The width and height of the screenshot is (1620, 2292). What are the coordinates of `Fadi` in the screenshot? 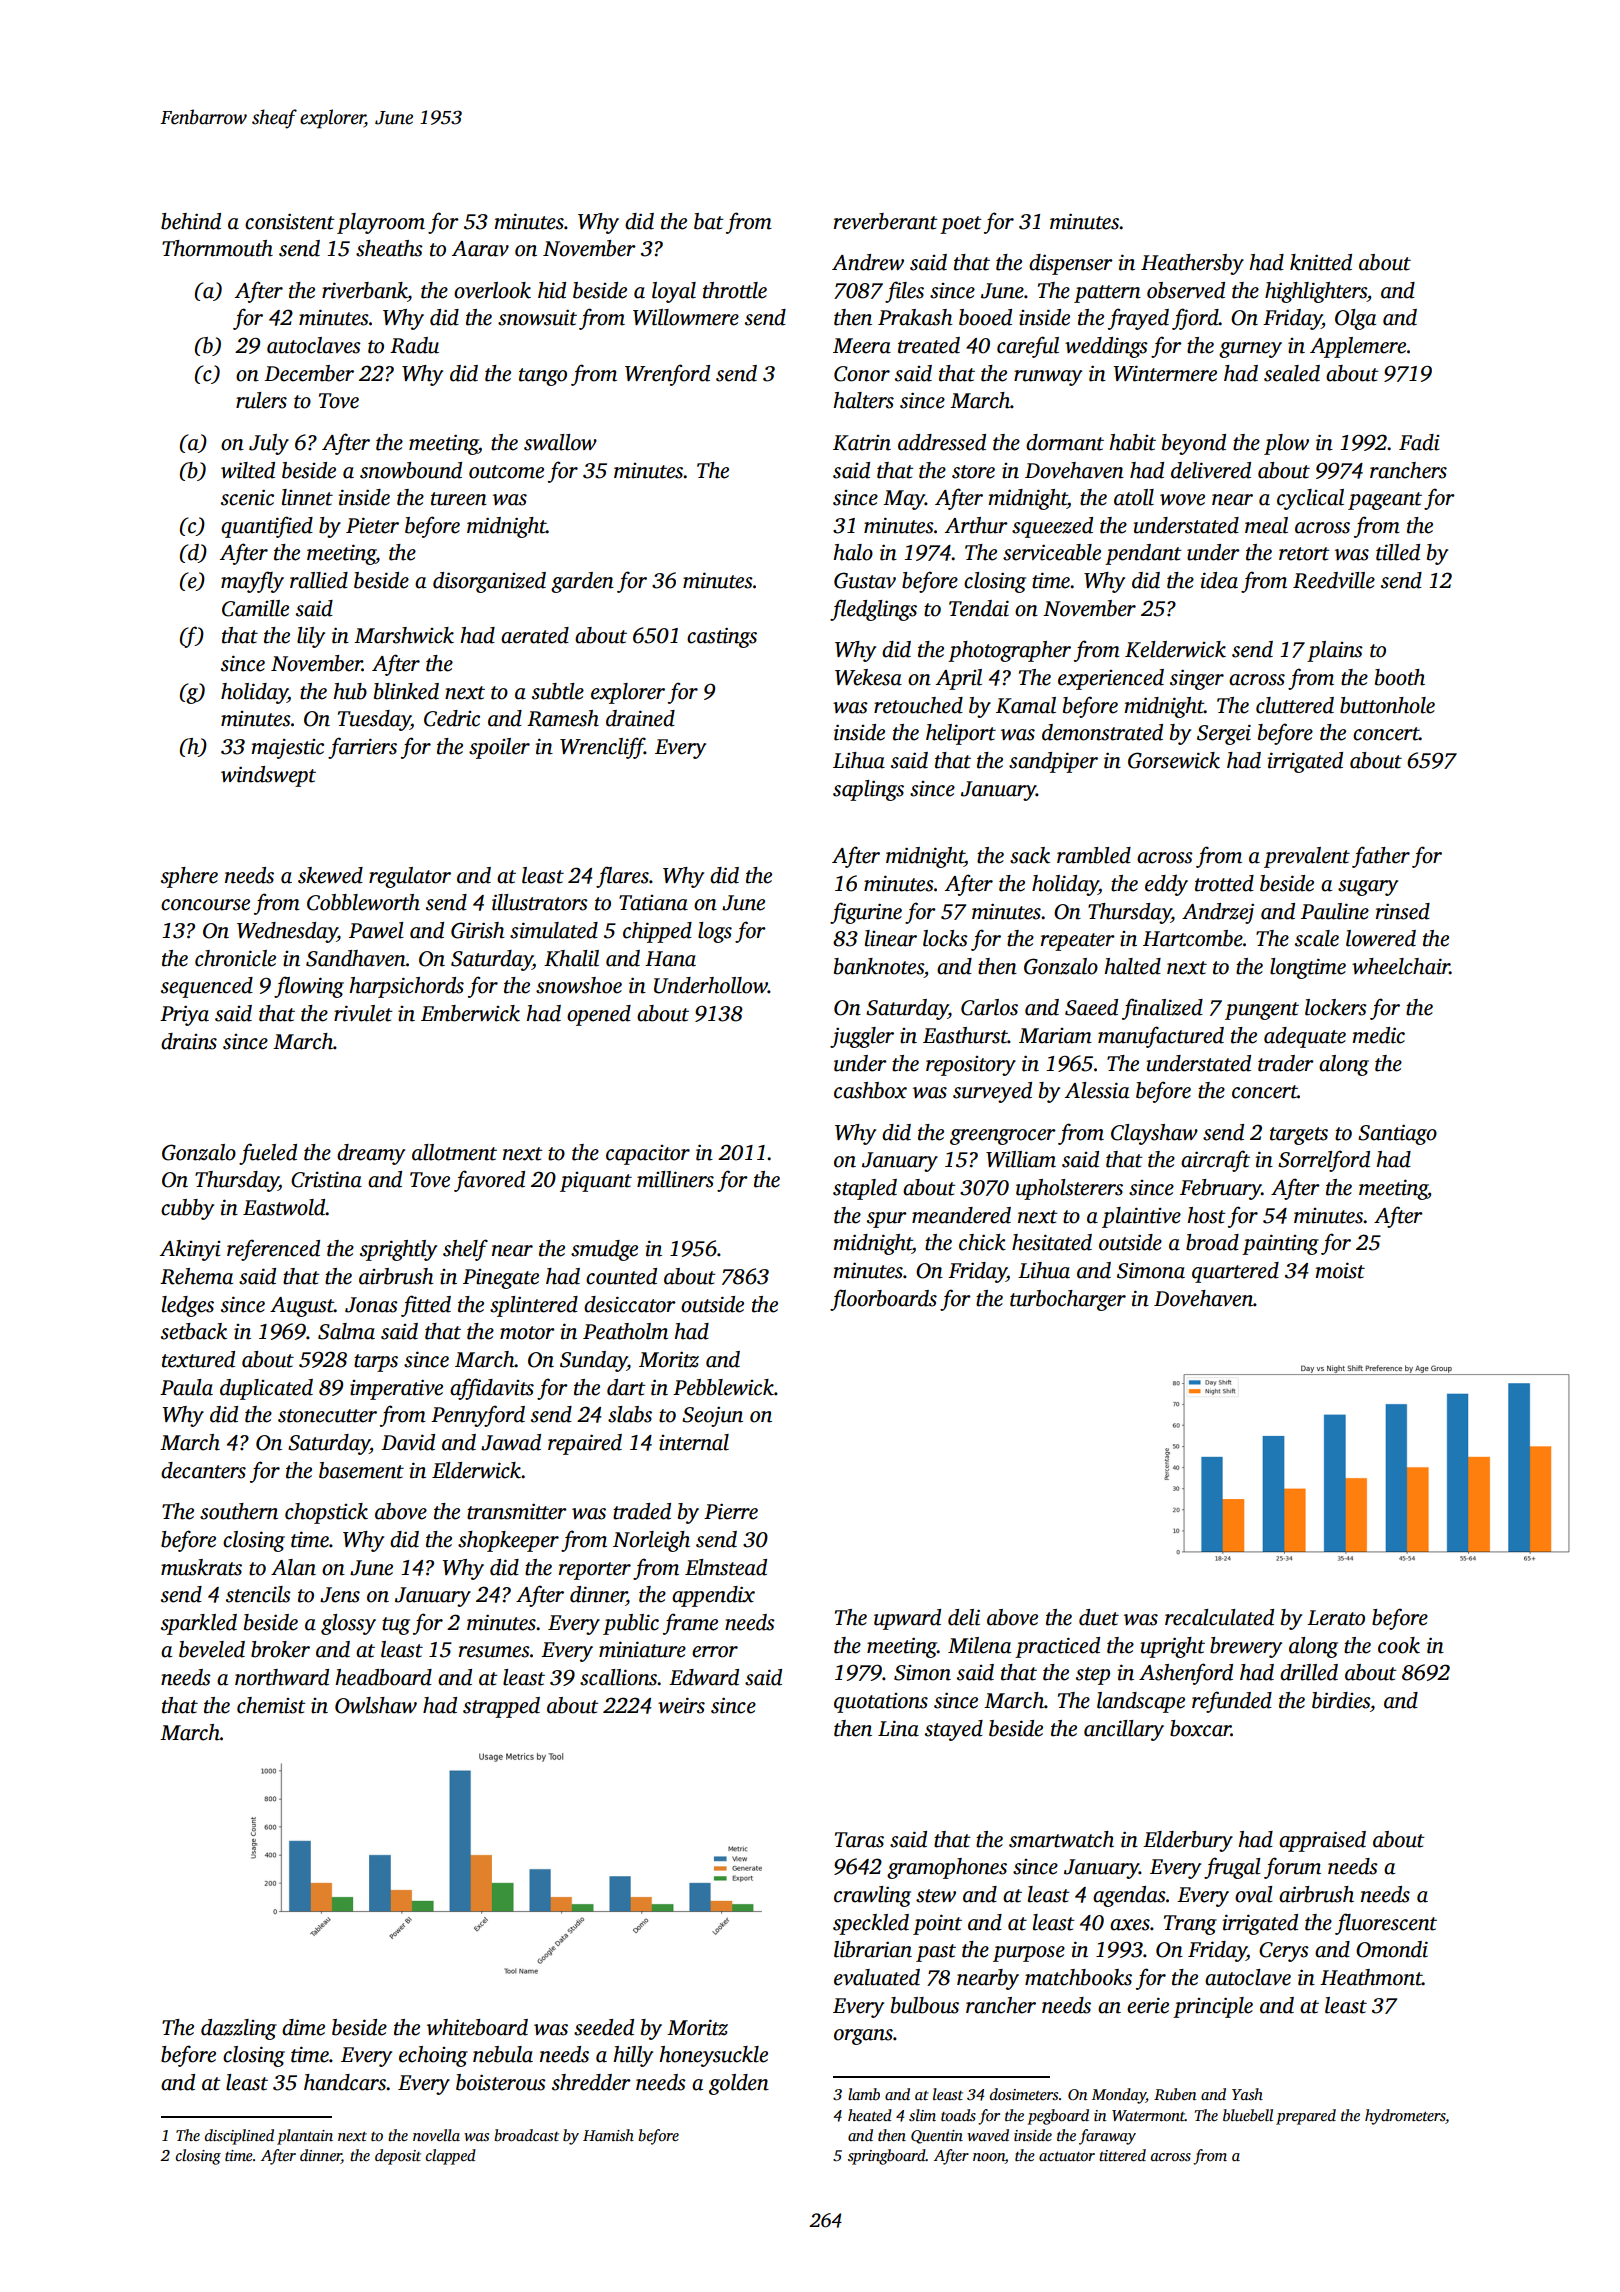 It's located at (1419, 442).
